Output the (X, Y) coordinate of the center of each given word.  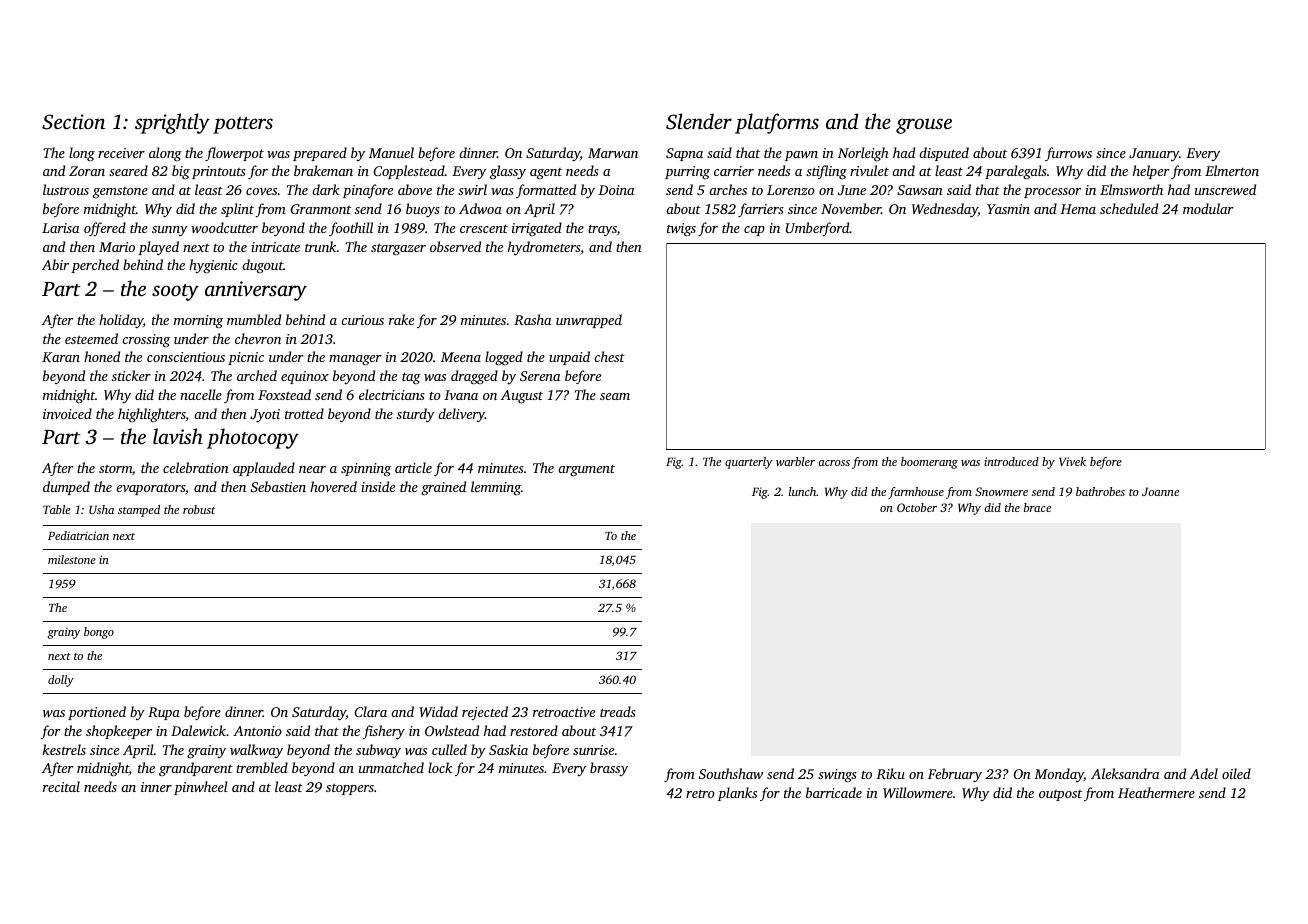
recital (61, 786)
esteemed (91, 338)
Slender (699, 121)
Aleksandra (1125, 773)
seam (615, 396)
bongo (99, 633)
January (1154, 154)
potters (243, 125)
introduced (1011, 461)
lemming (496, 488)
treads (618, 711)
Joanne (1160, 491)
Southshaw (731, 773)
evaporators (150, 489)
